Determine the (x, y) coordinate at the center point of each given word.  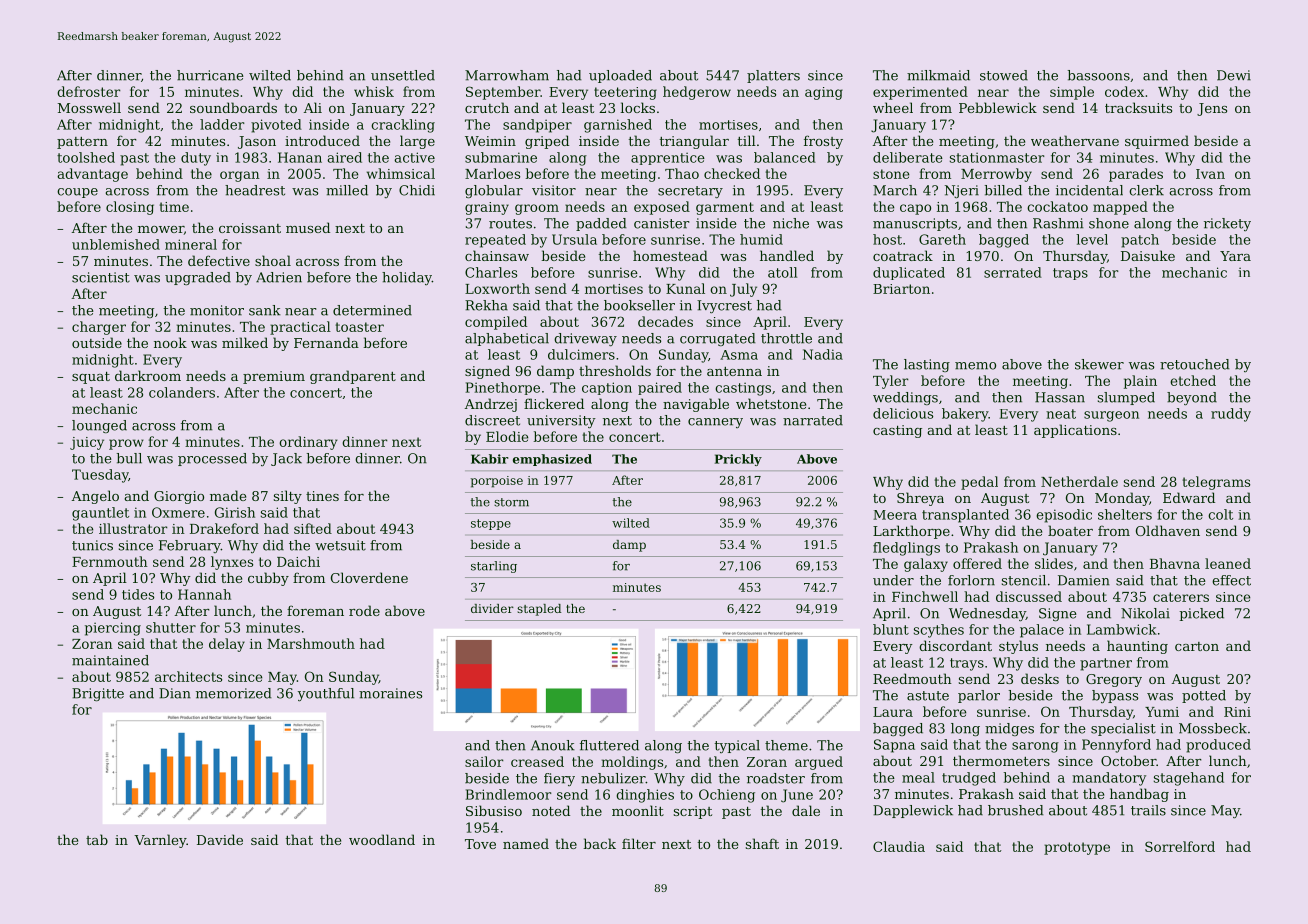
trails (1148, 810)
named (526, 843)
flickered (554, 403)
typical (737, 746)
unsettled (403, 75)
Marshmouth (311, 643)
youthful (326, 694)
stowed (1004, 75)
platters (773, 76)
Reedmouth (912, 678)
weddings (905, 398)
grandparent (353, 377)
